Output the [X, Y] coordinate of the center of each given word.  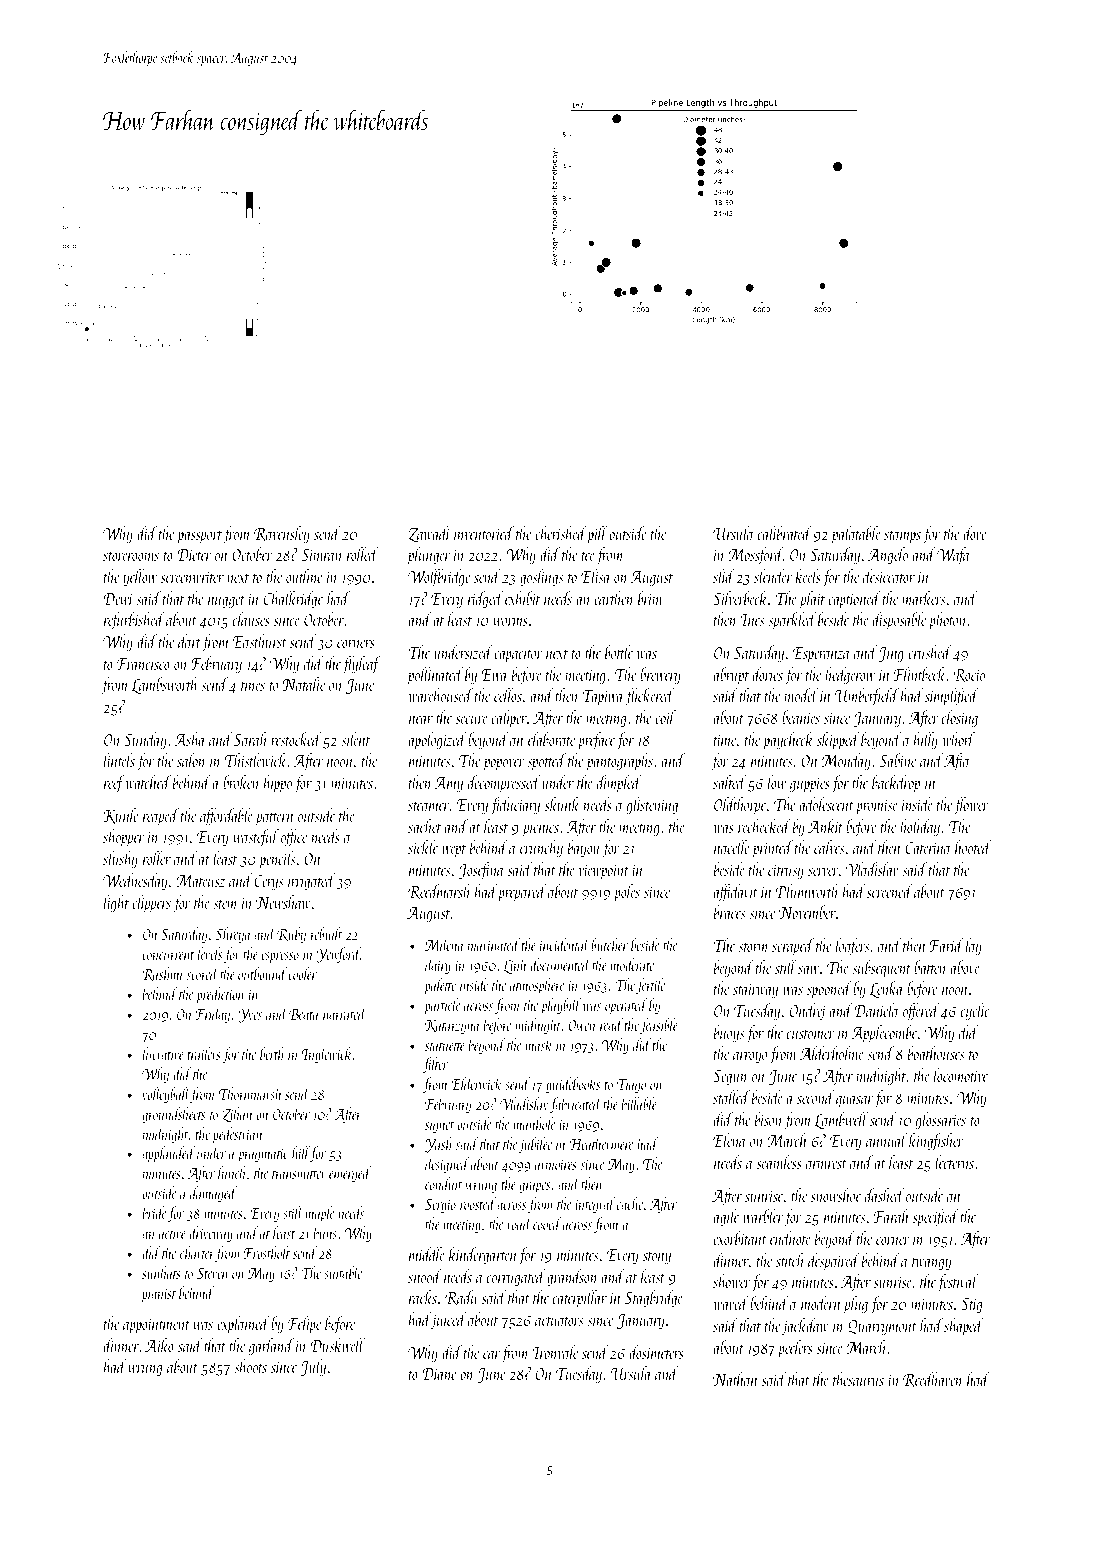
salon [191, 760]
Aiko [159, 1345]
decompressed [504, 784]
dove [975, 533]
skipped [838, 741]
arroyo [750, 1058]
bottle [619, 652]
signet [439, 1126]
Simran [322, 555]
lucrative [163, 1053]
